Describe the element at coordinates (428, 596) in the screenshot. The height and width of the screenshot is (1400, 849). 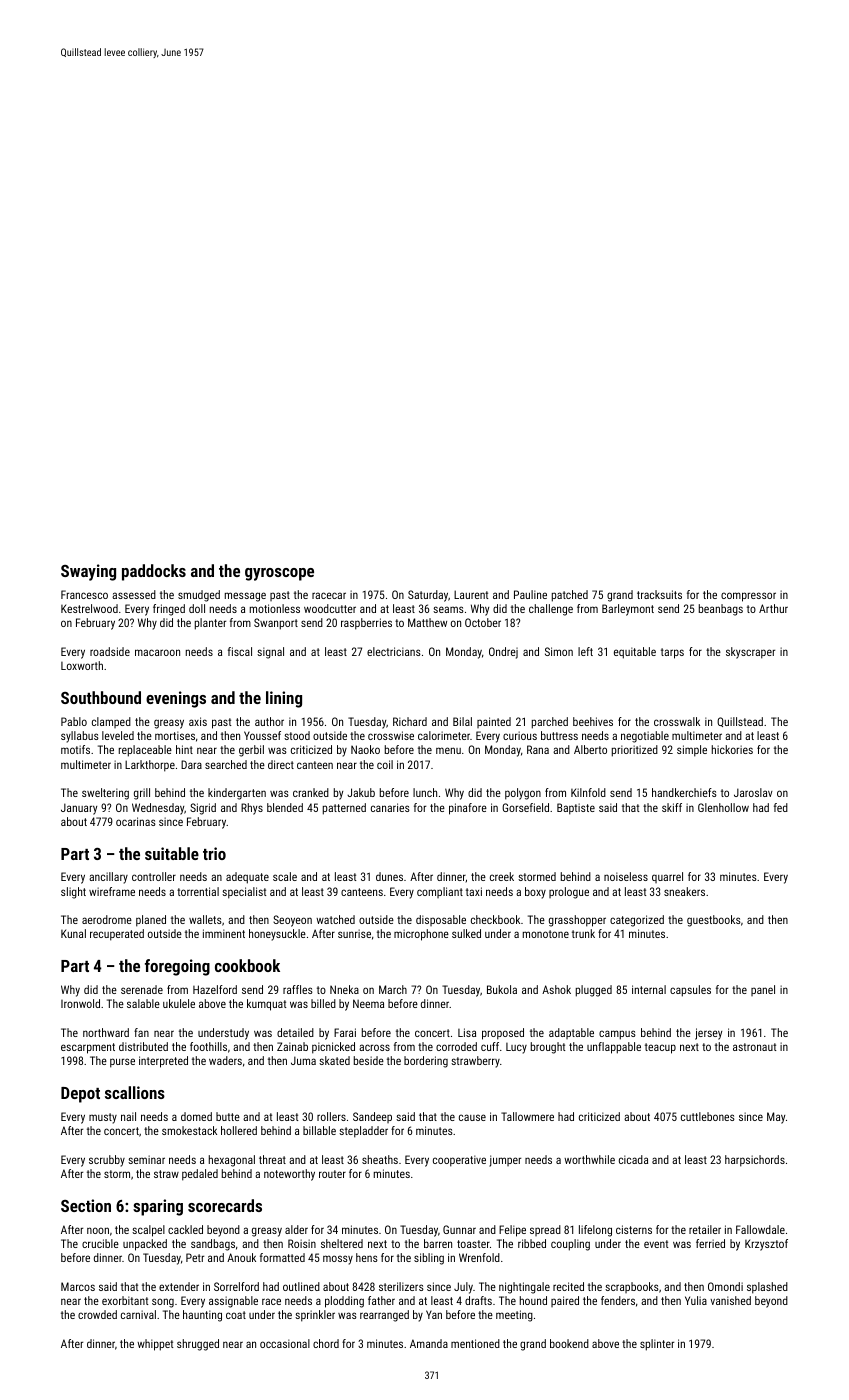
I see `Saturday` at that location.
